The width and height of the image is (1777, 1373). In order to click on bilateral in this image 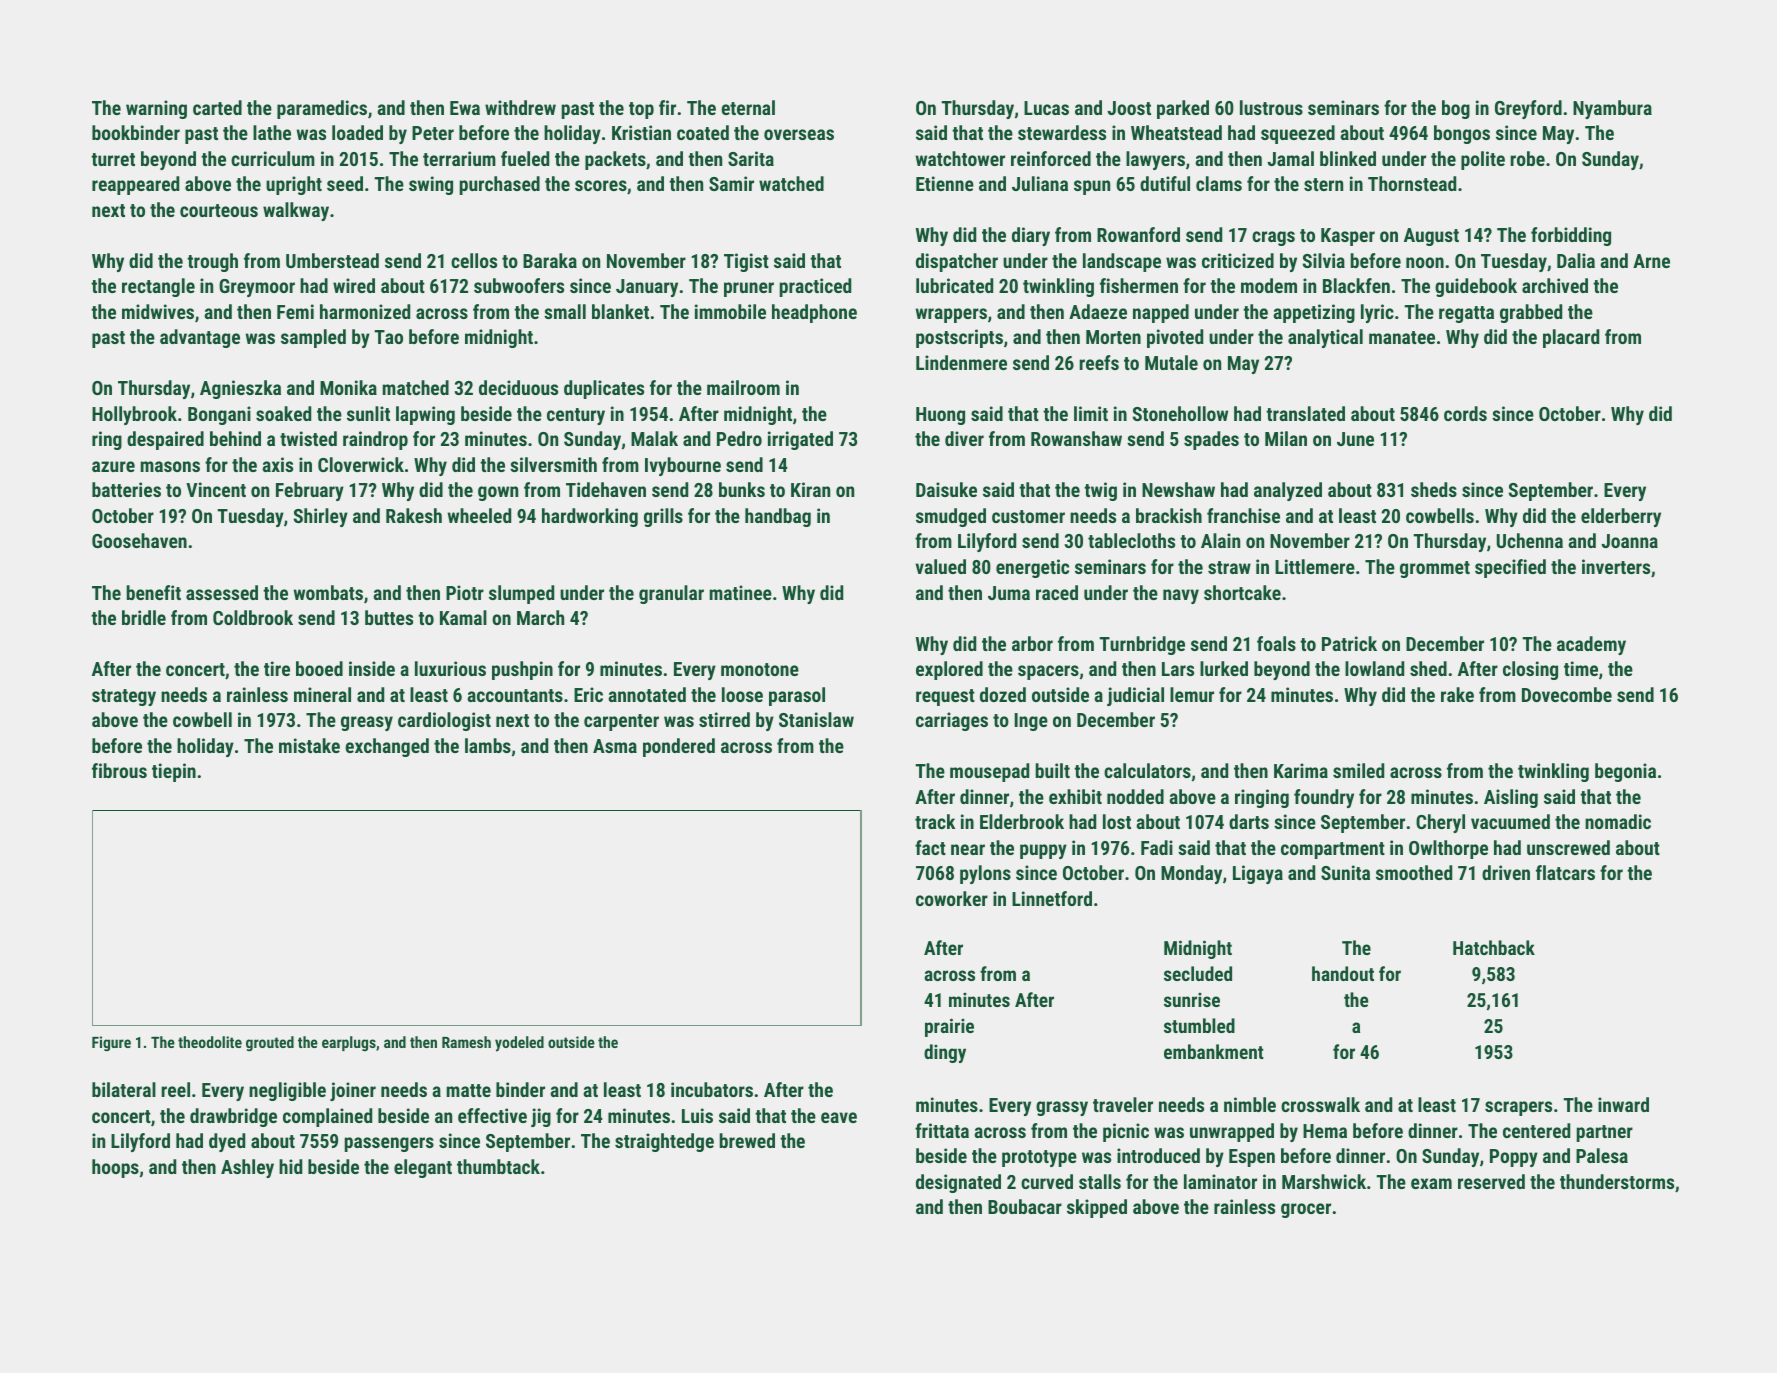, I will do `click(124, 1089)`.
